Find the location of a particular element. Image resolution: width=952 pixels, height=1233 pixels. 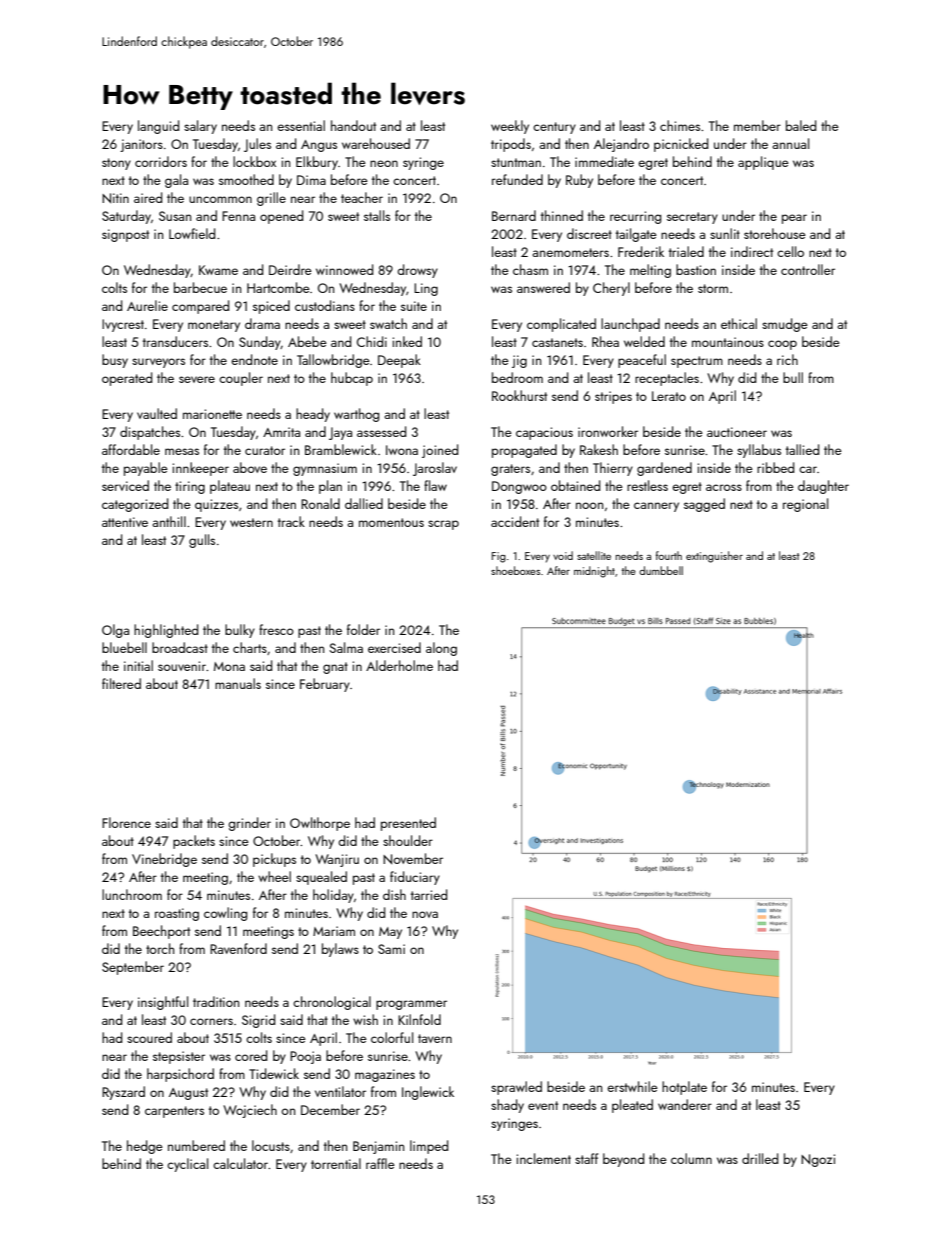

curator is located at coordinates (265, 450).
